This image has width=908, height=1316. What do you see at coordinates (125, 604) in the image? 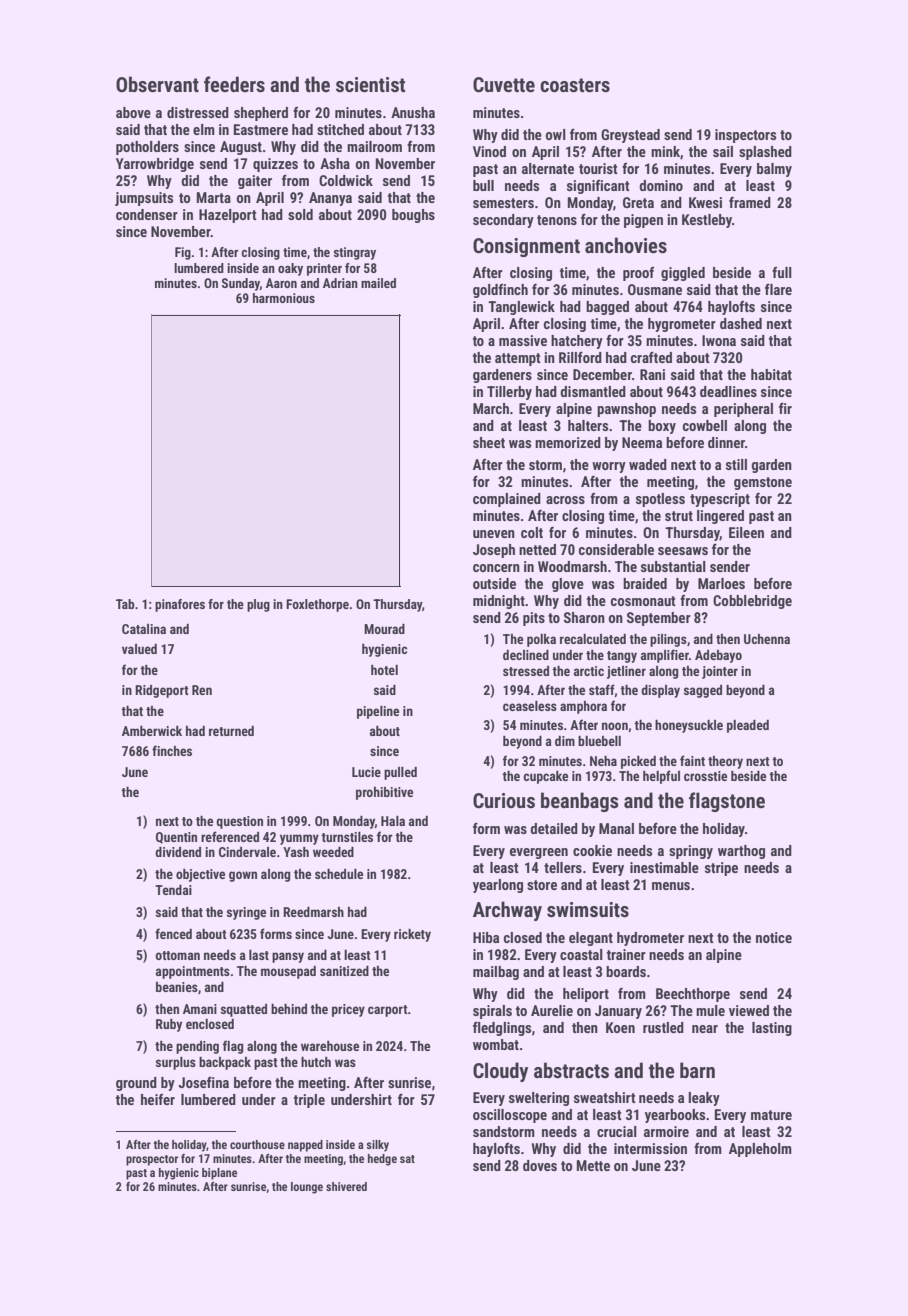
I see `Tab` at bounding box center [125, 604].
